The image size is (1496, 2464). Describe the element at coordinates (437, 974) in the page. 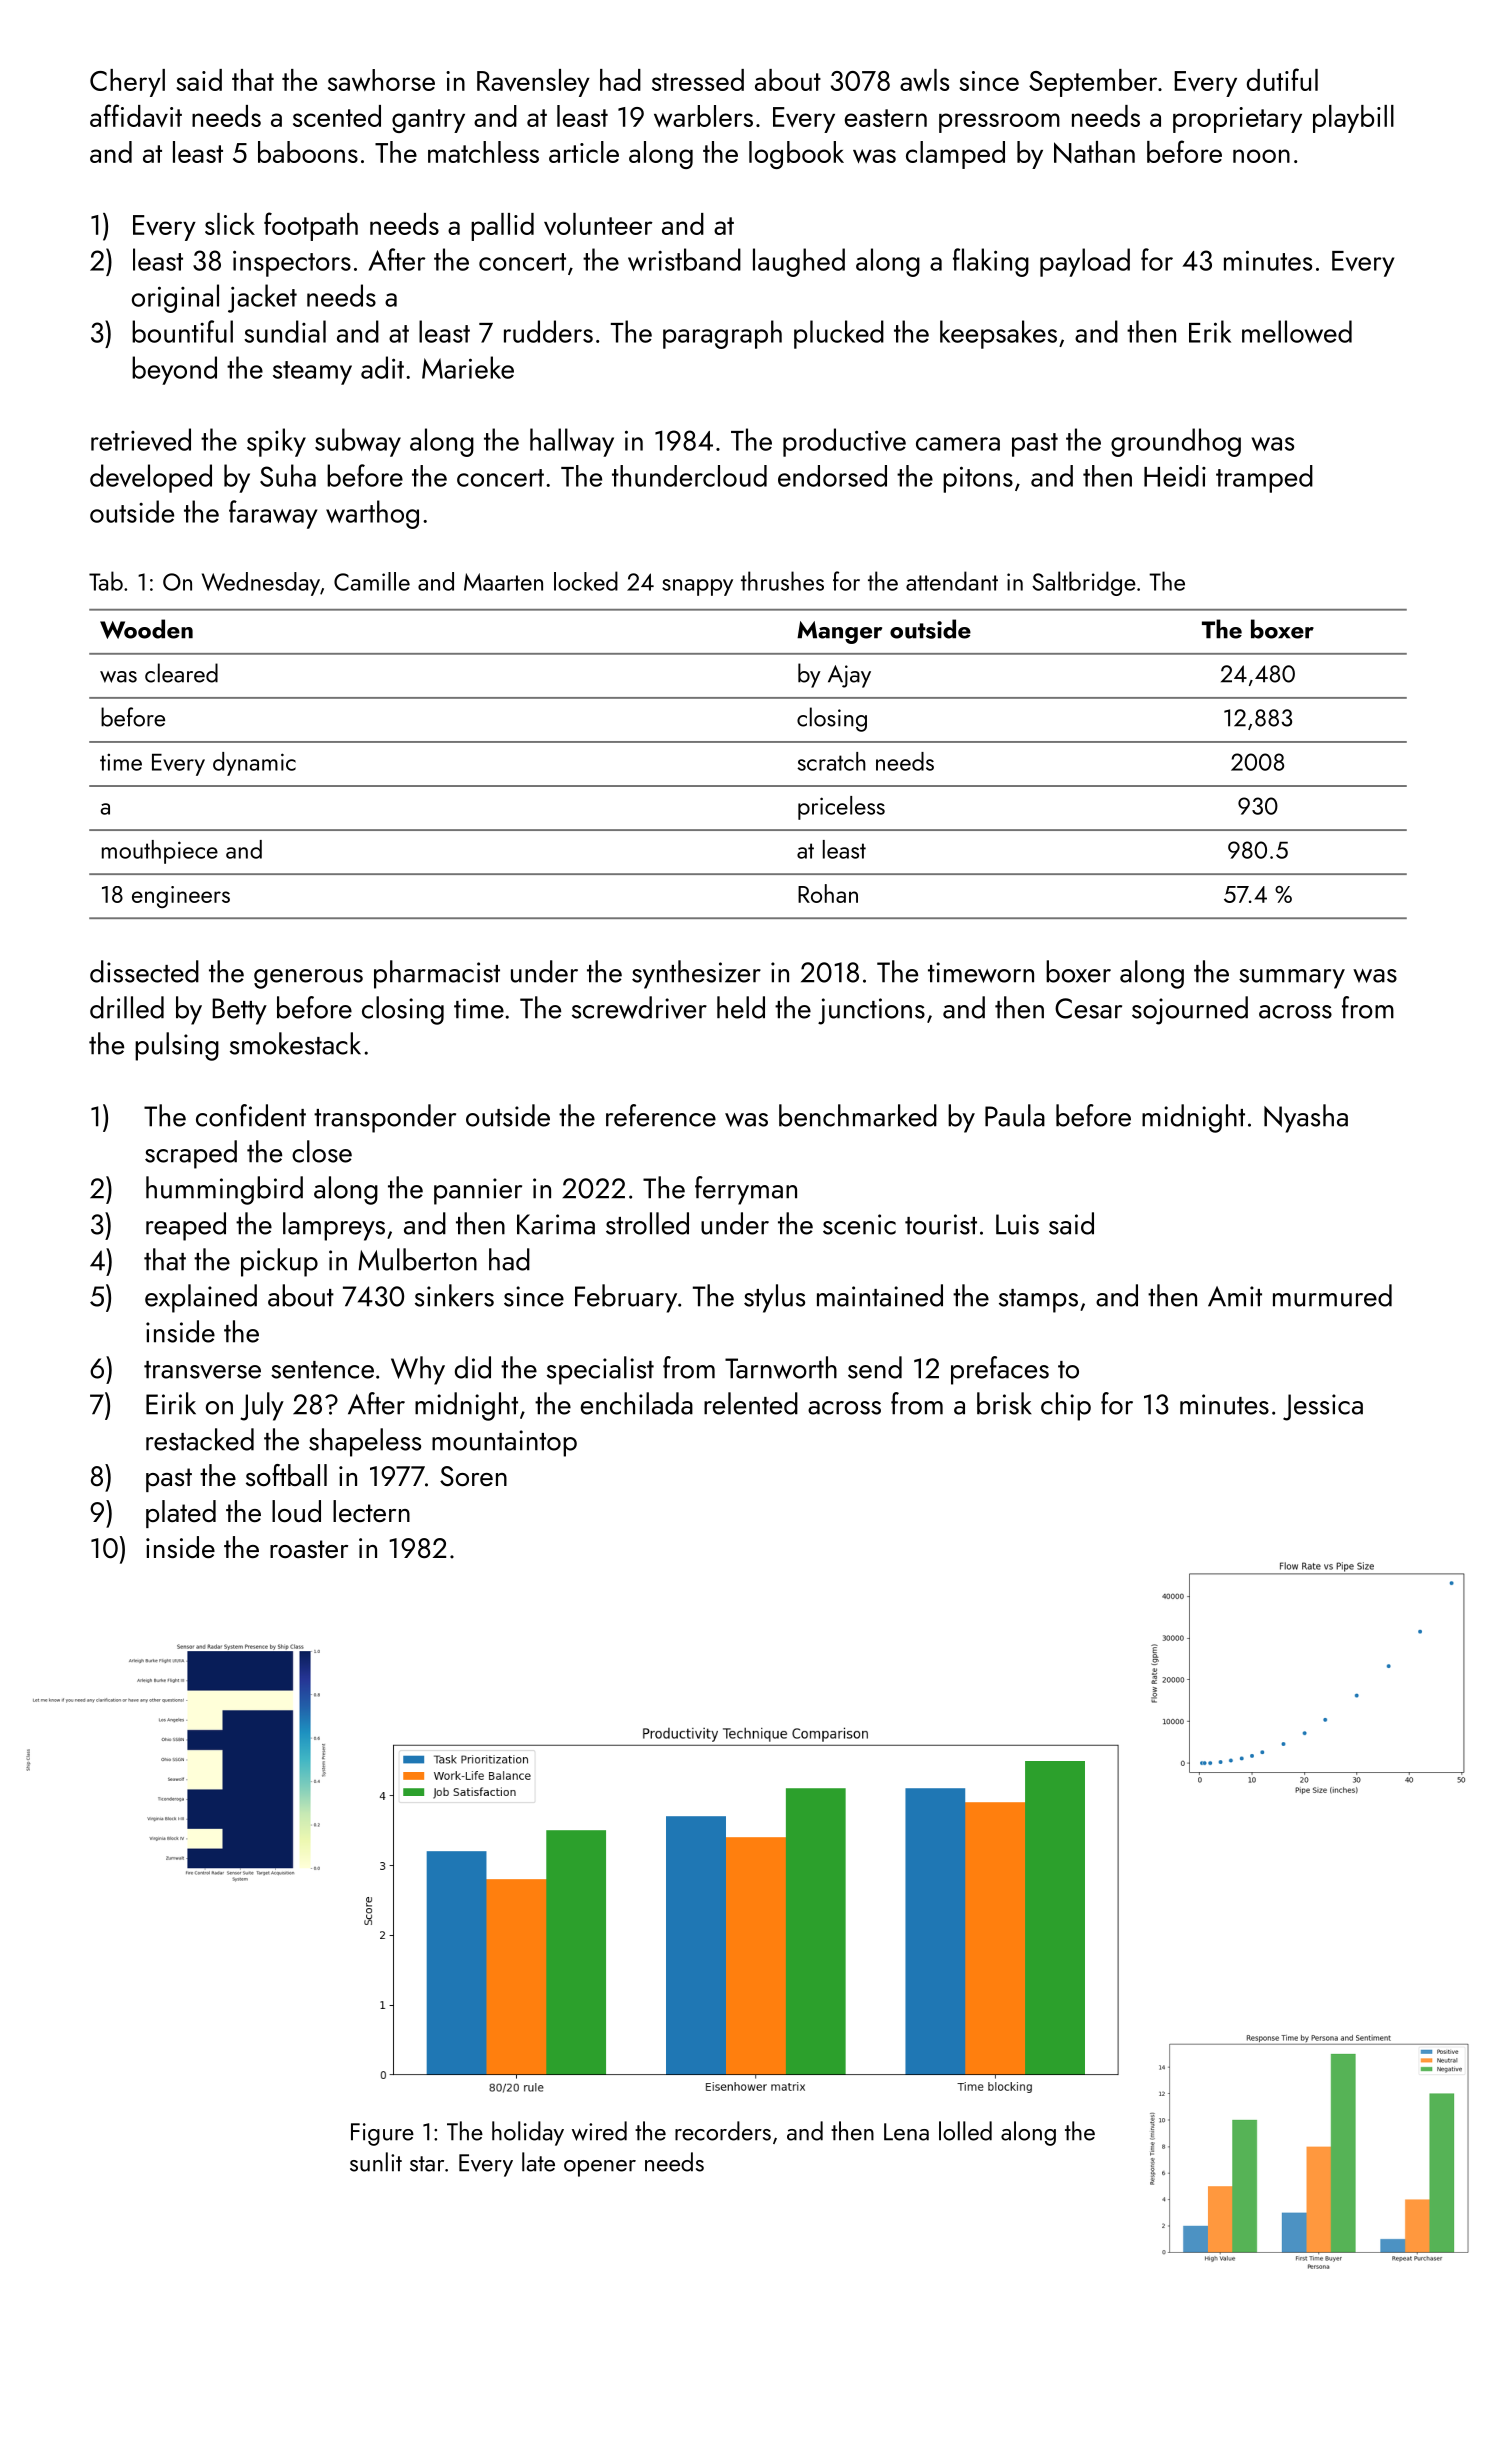

I see `pharmacist` at that location.
